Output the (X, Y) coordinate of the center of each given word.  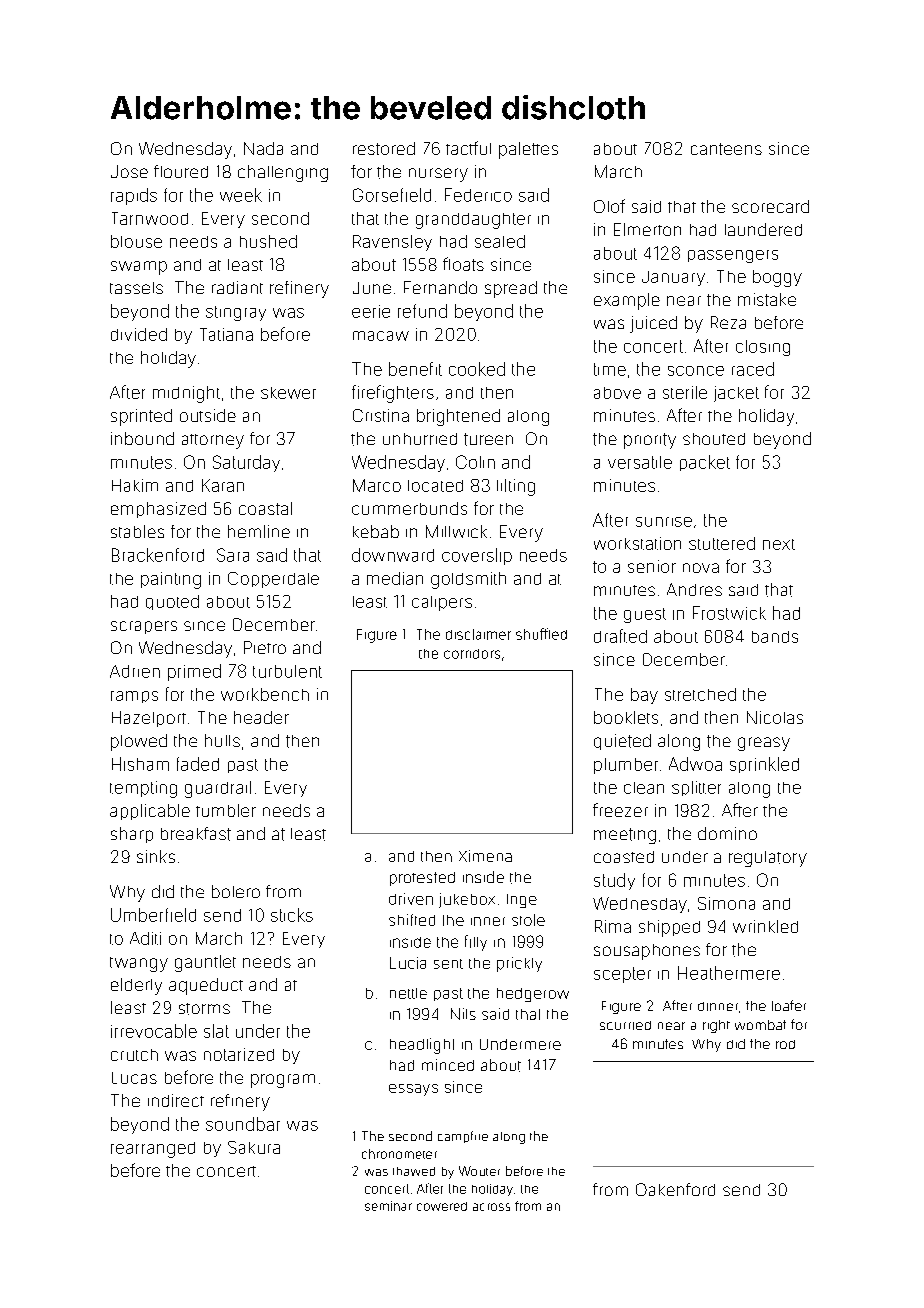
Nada (263, 148)
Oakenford (675, 1189)
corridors (472, 654)
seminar (388, 1206)
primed (194, 672)
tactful (468, 148)
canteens (726, 149)
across (491, 1207)
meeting (625, 836)
